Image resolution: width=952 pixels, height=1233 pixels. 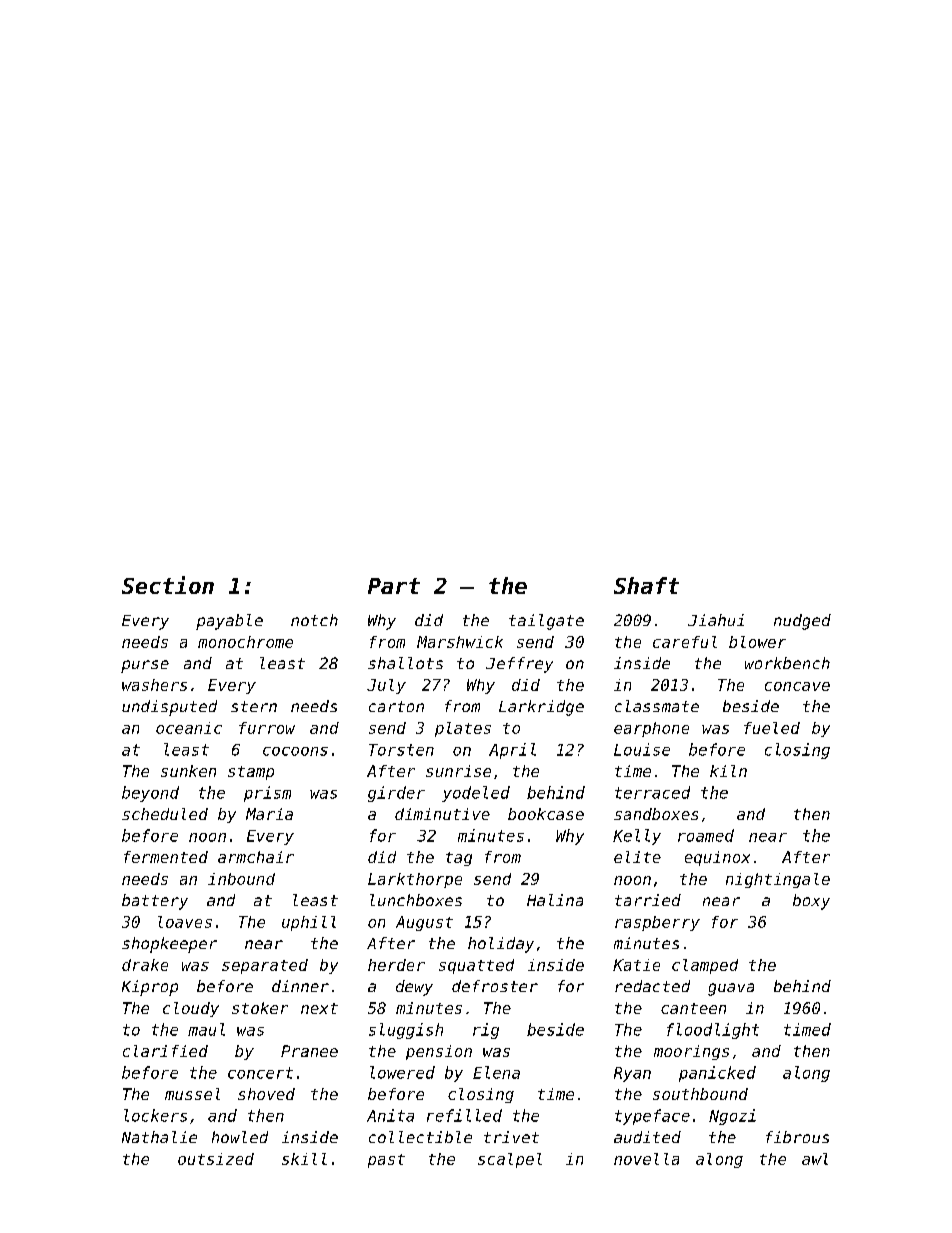 I want to click on roamed, so click(x=706, y=835).
